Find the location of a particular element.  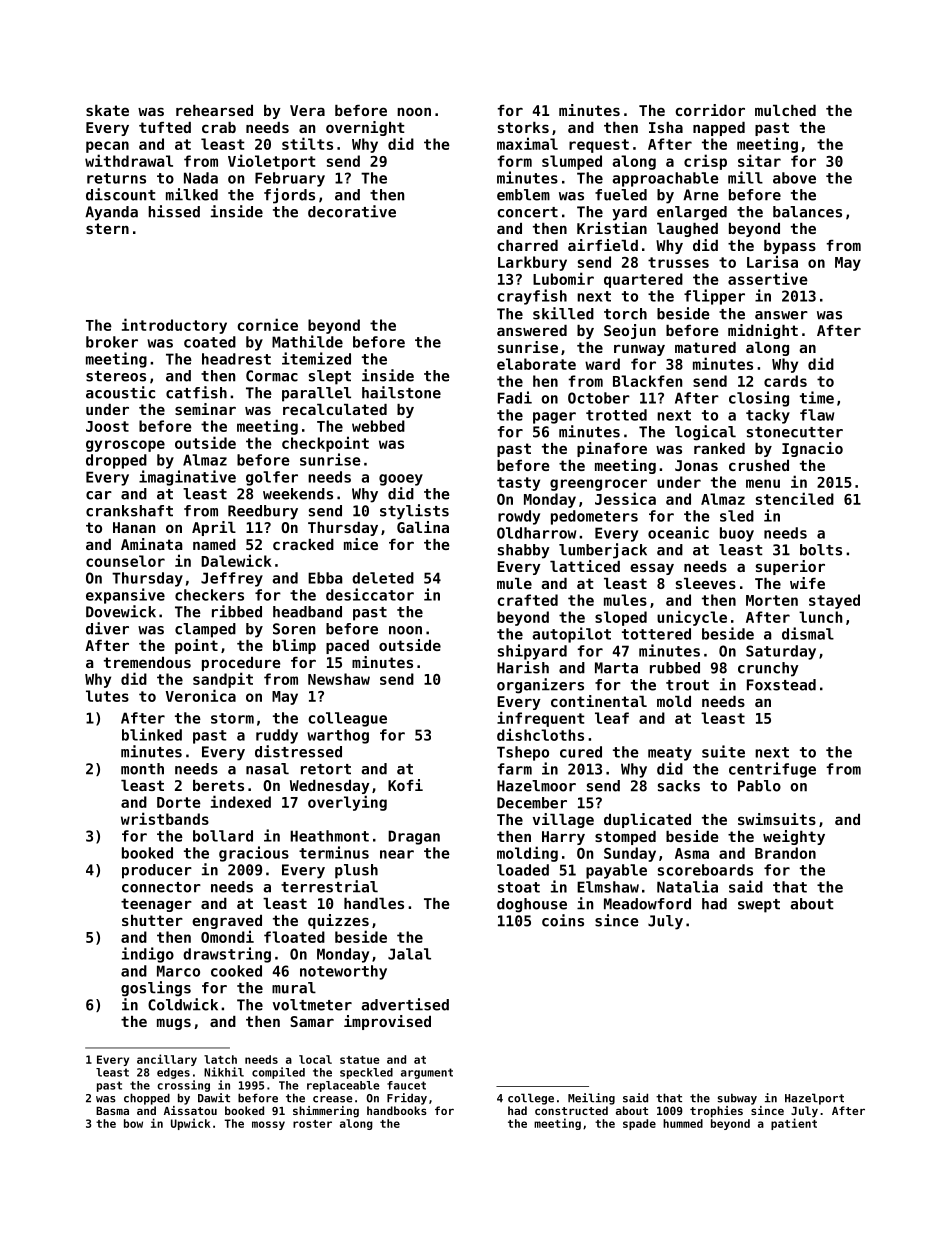

Hazelport is located at coordinates (814, 1099).
